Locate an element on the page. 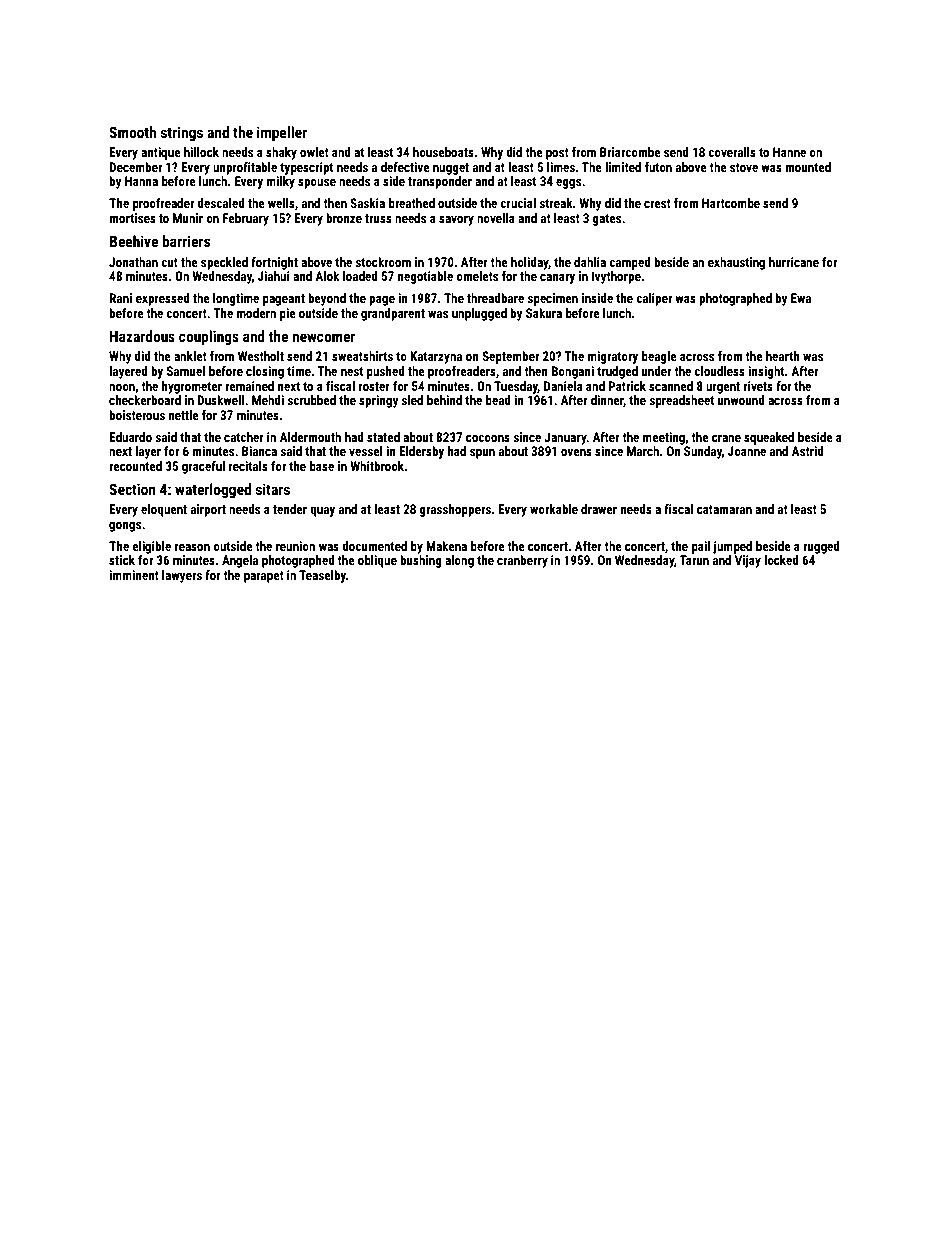 The image size is (952, 1233). along is located at coordinates (459, 561).
